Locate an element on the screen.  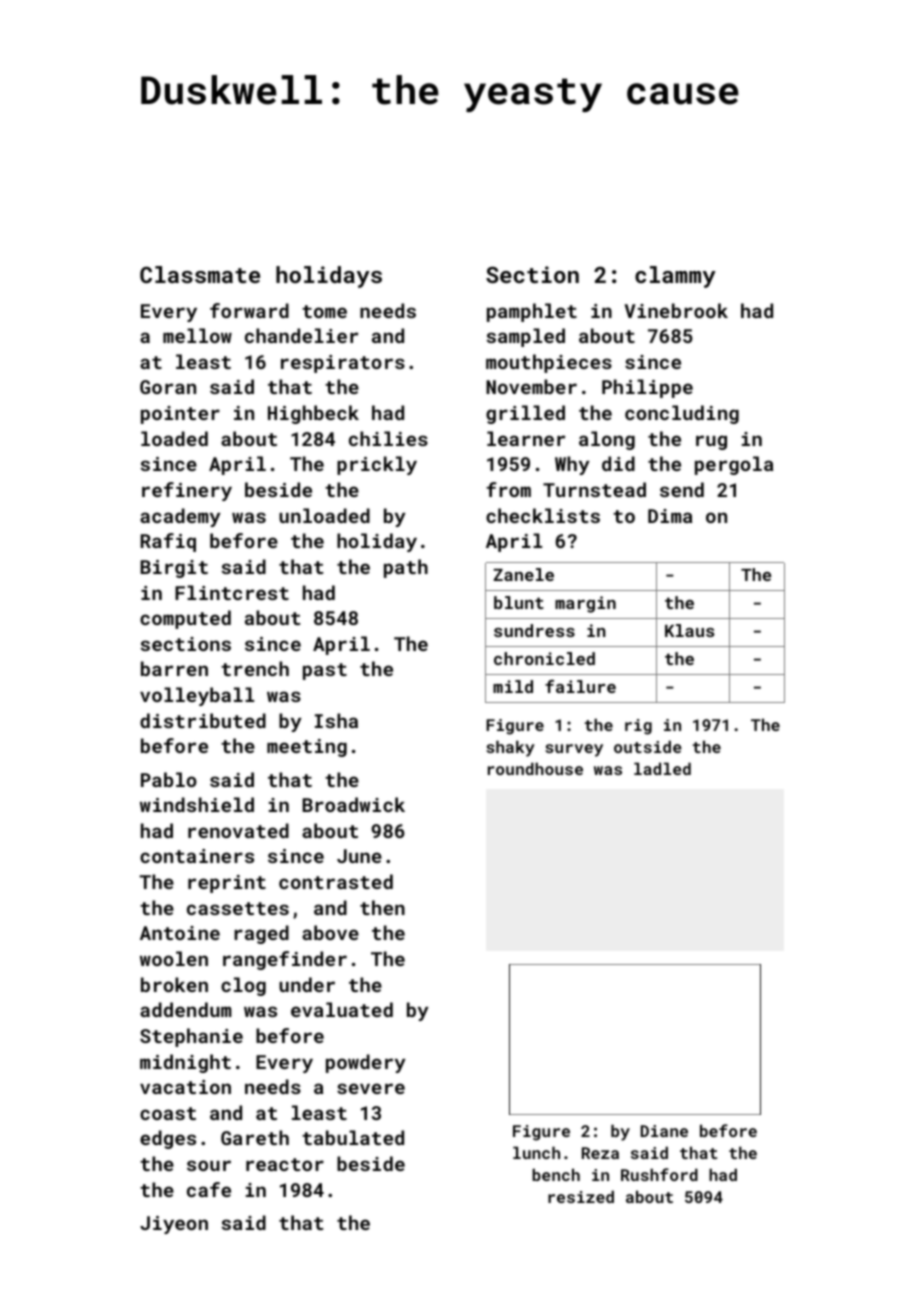
pamphlet is located at coordinates (532, 312).
